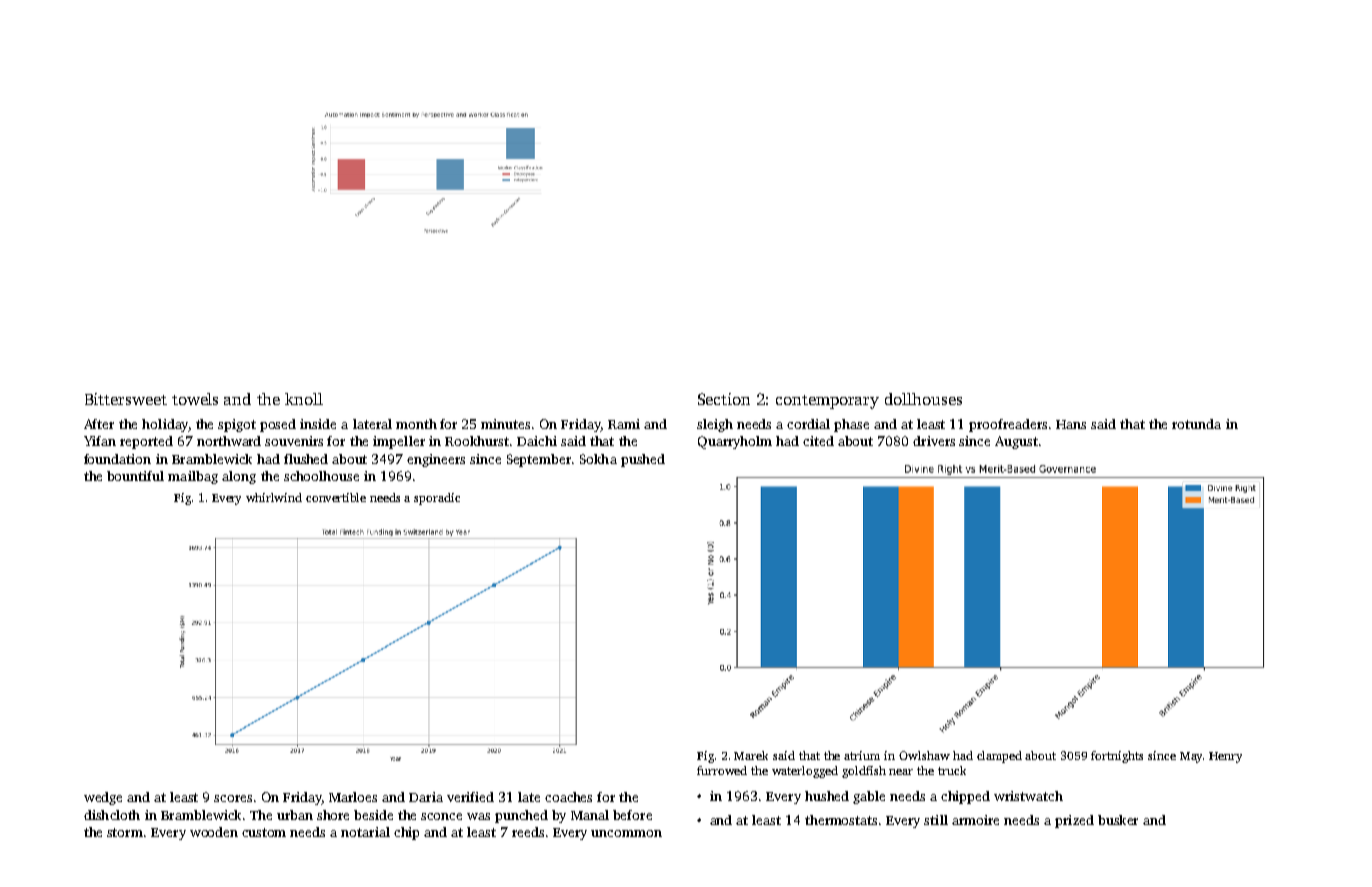 The width and height of the document is (1372, 887). Describe the element at coordinates (1071, 424) in the document. I see `Hans` at that location.
